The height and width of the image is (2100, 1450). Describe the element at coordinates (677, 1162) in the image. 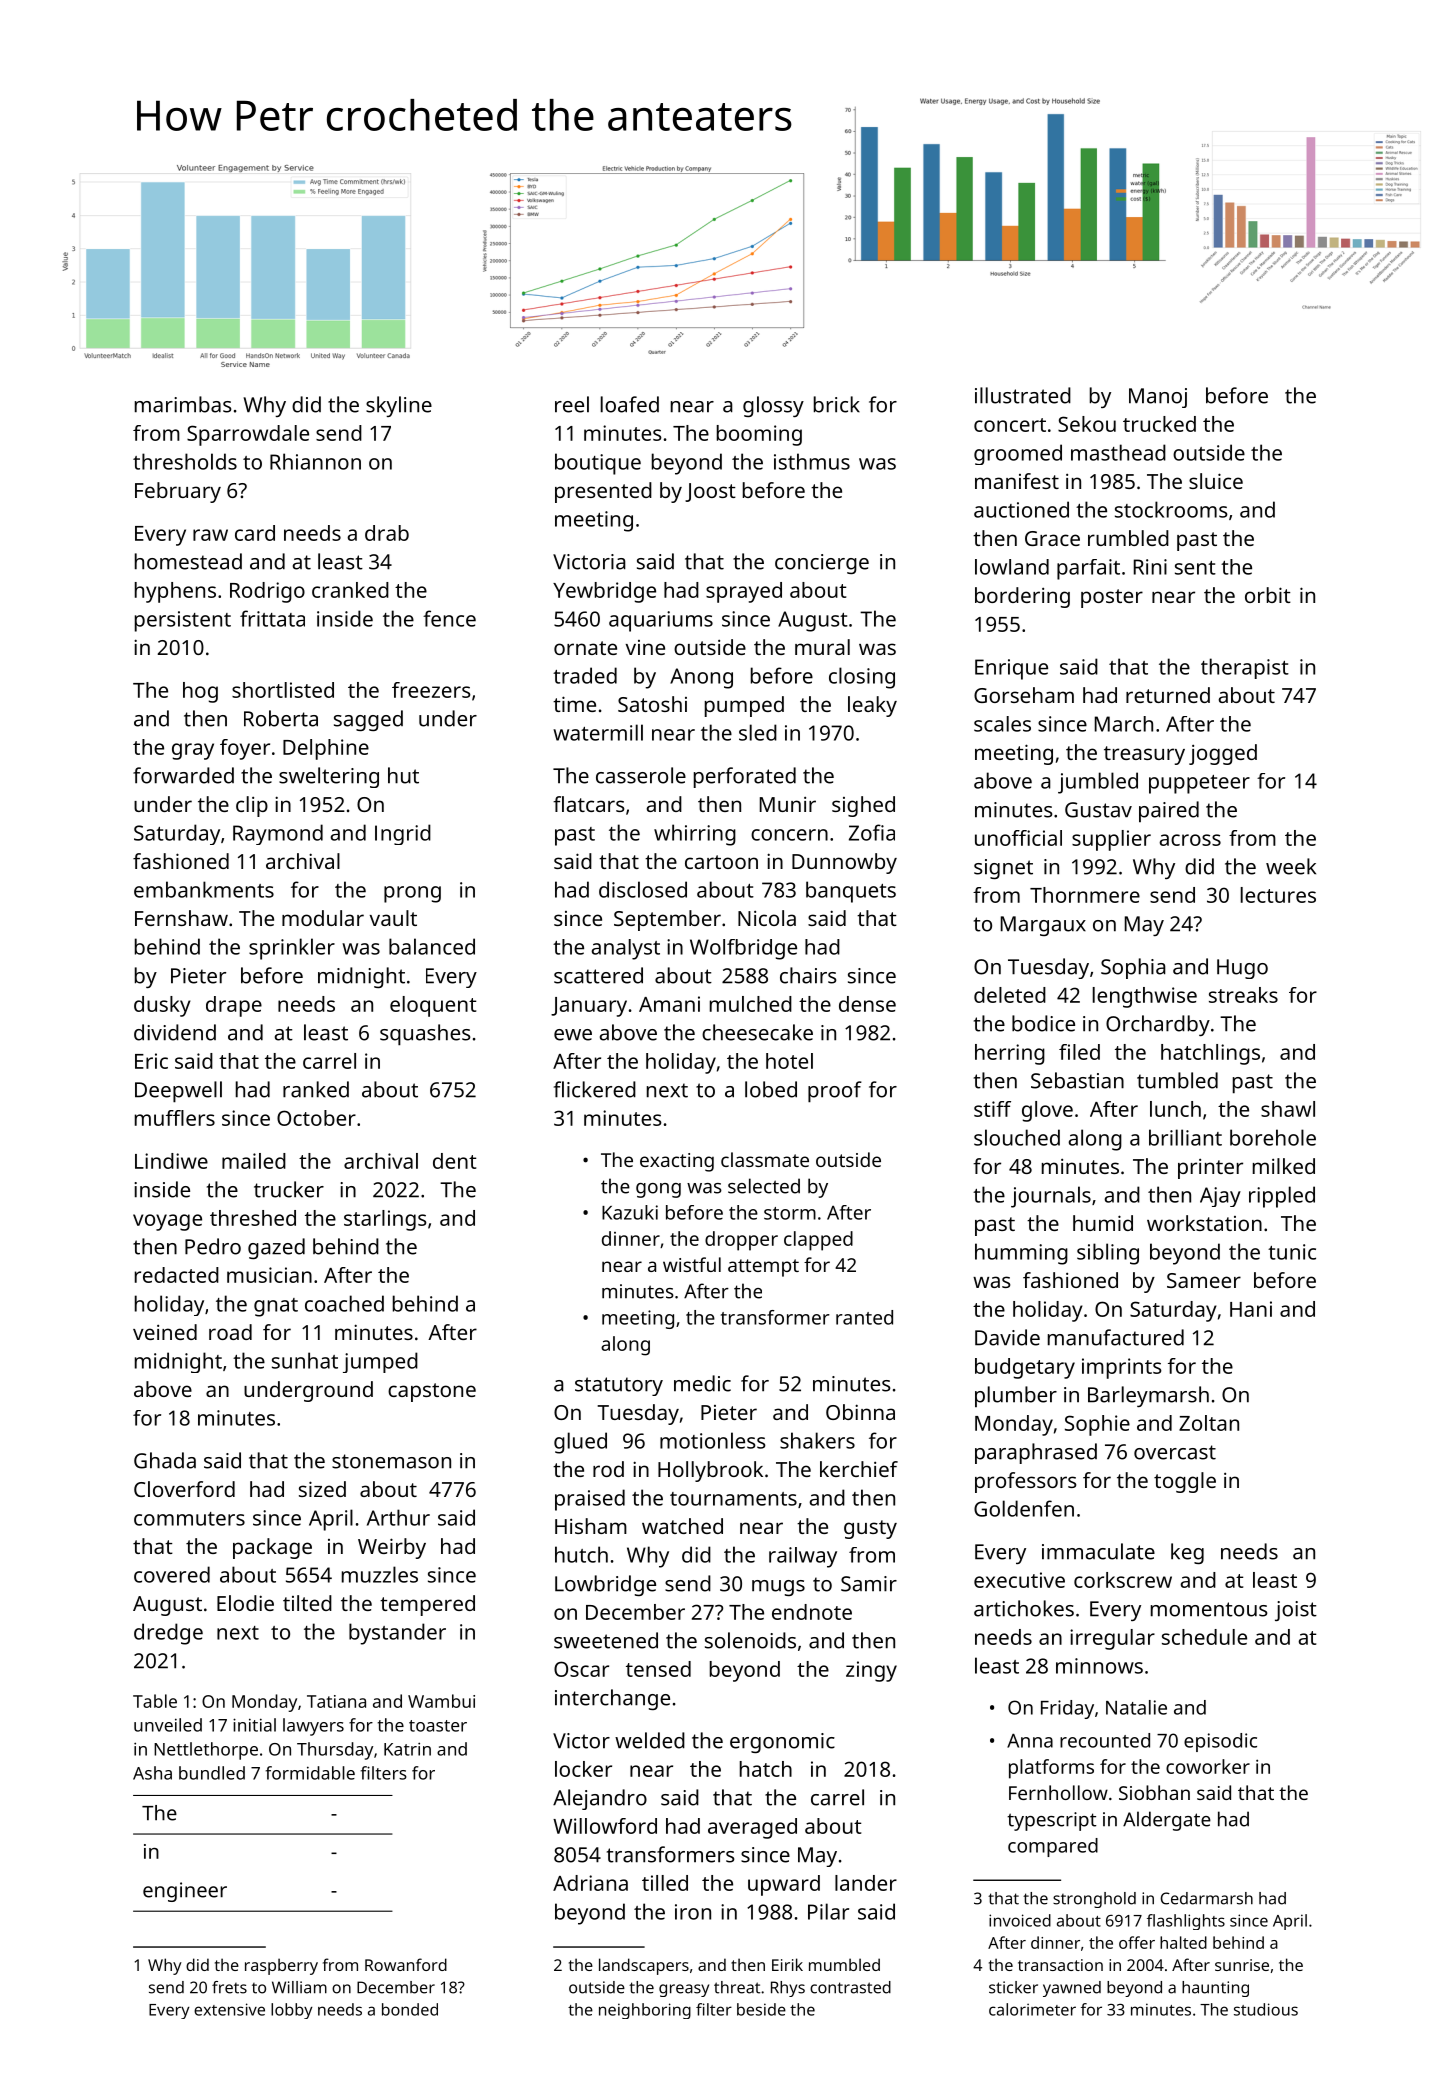

I see `exacting` at that location.
